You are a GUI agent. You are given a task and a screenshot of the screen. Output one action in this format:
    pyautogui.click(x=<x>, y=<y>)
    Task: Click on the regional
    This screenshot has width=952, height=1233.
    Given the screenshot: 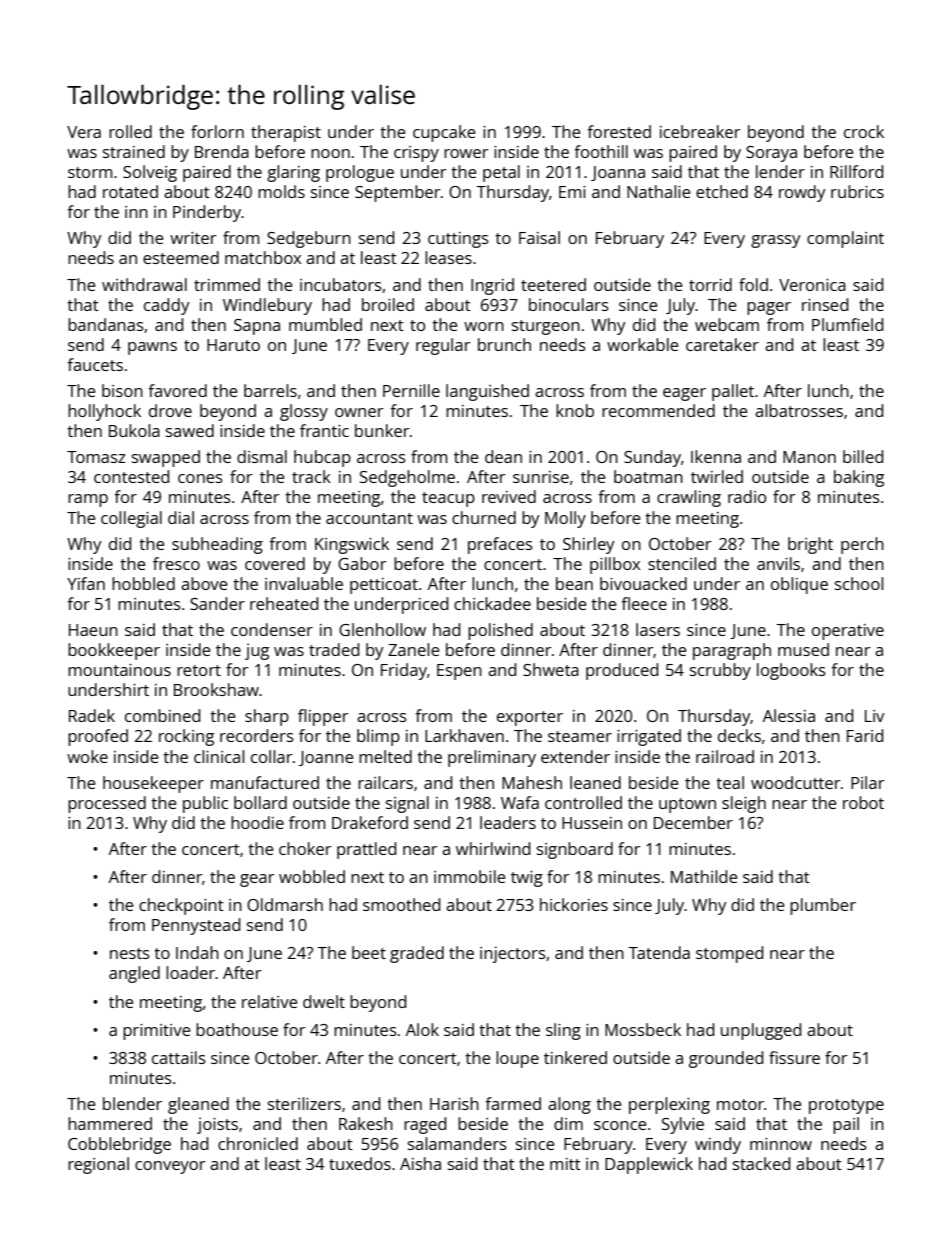 What is the action you would take?
    pyautogui.click(x=98, y=1165)
